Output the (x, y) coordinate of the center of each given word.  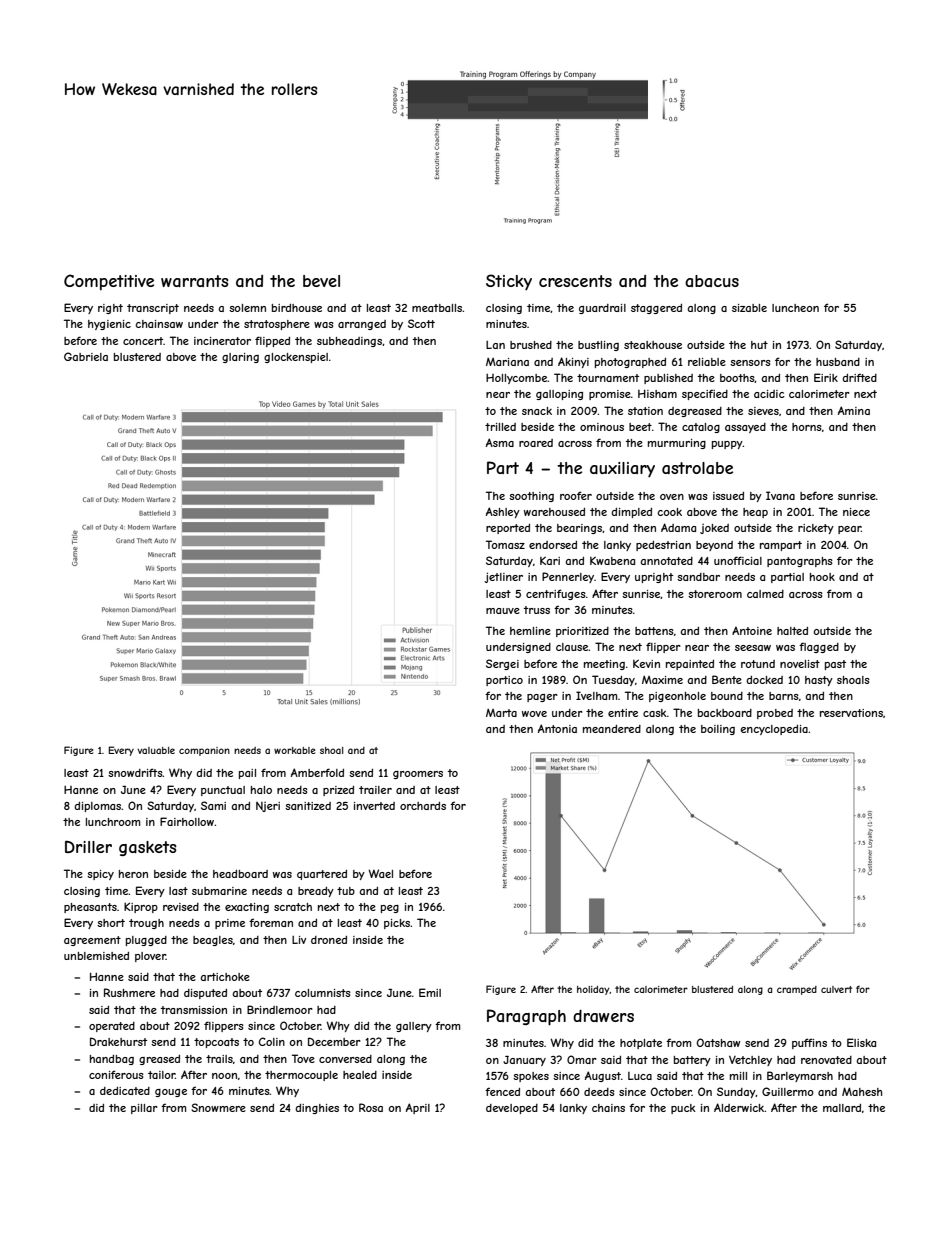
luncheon (795, 308)
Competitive (109, 282)
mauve (503, 611)
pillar (144, 1109)
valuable (156, 750)
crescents (575, 281)
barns (784, 696)
